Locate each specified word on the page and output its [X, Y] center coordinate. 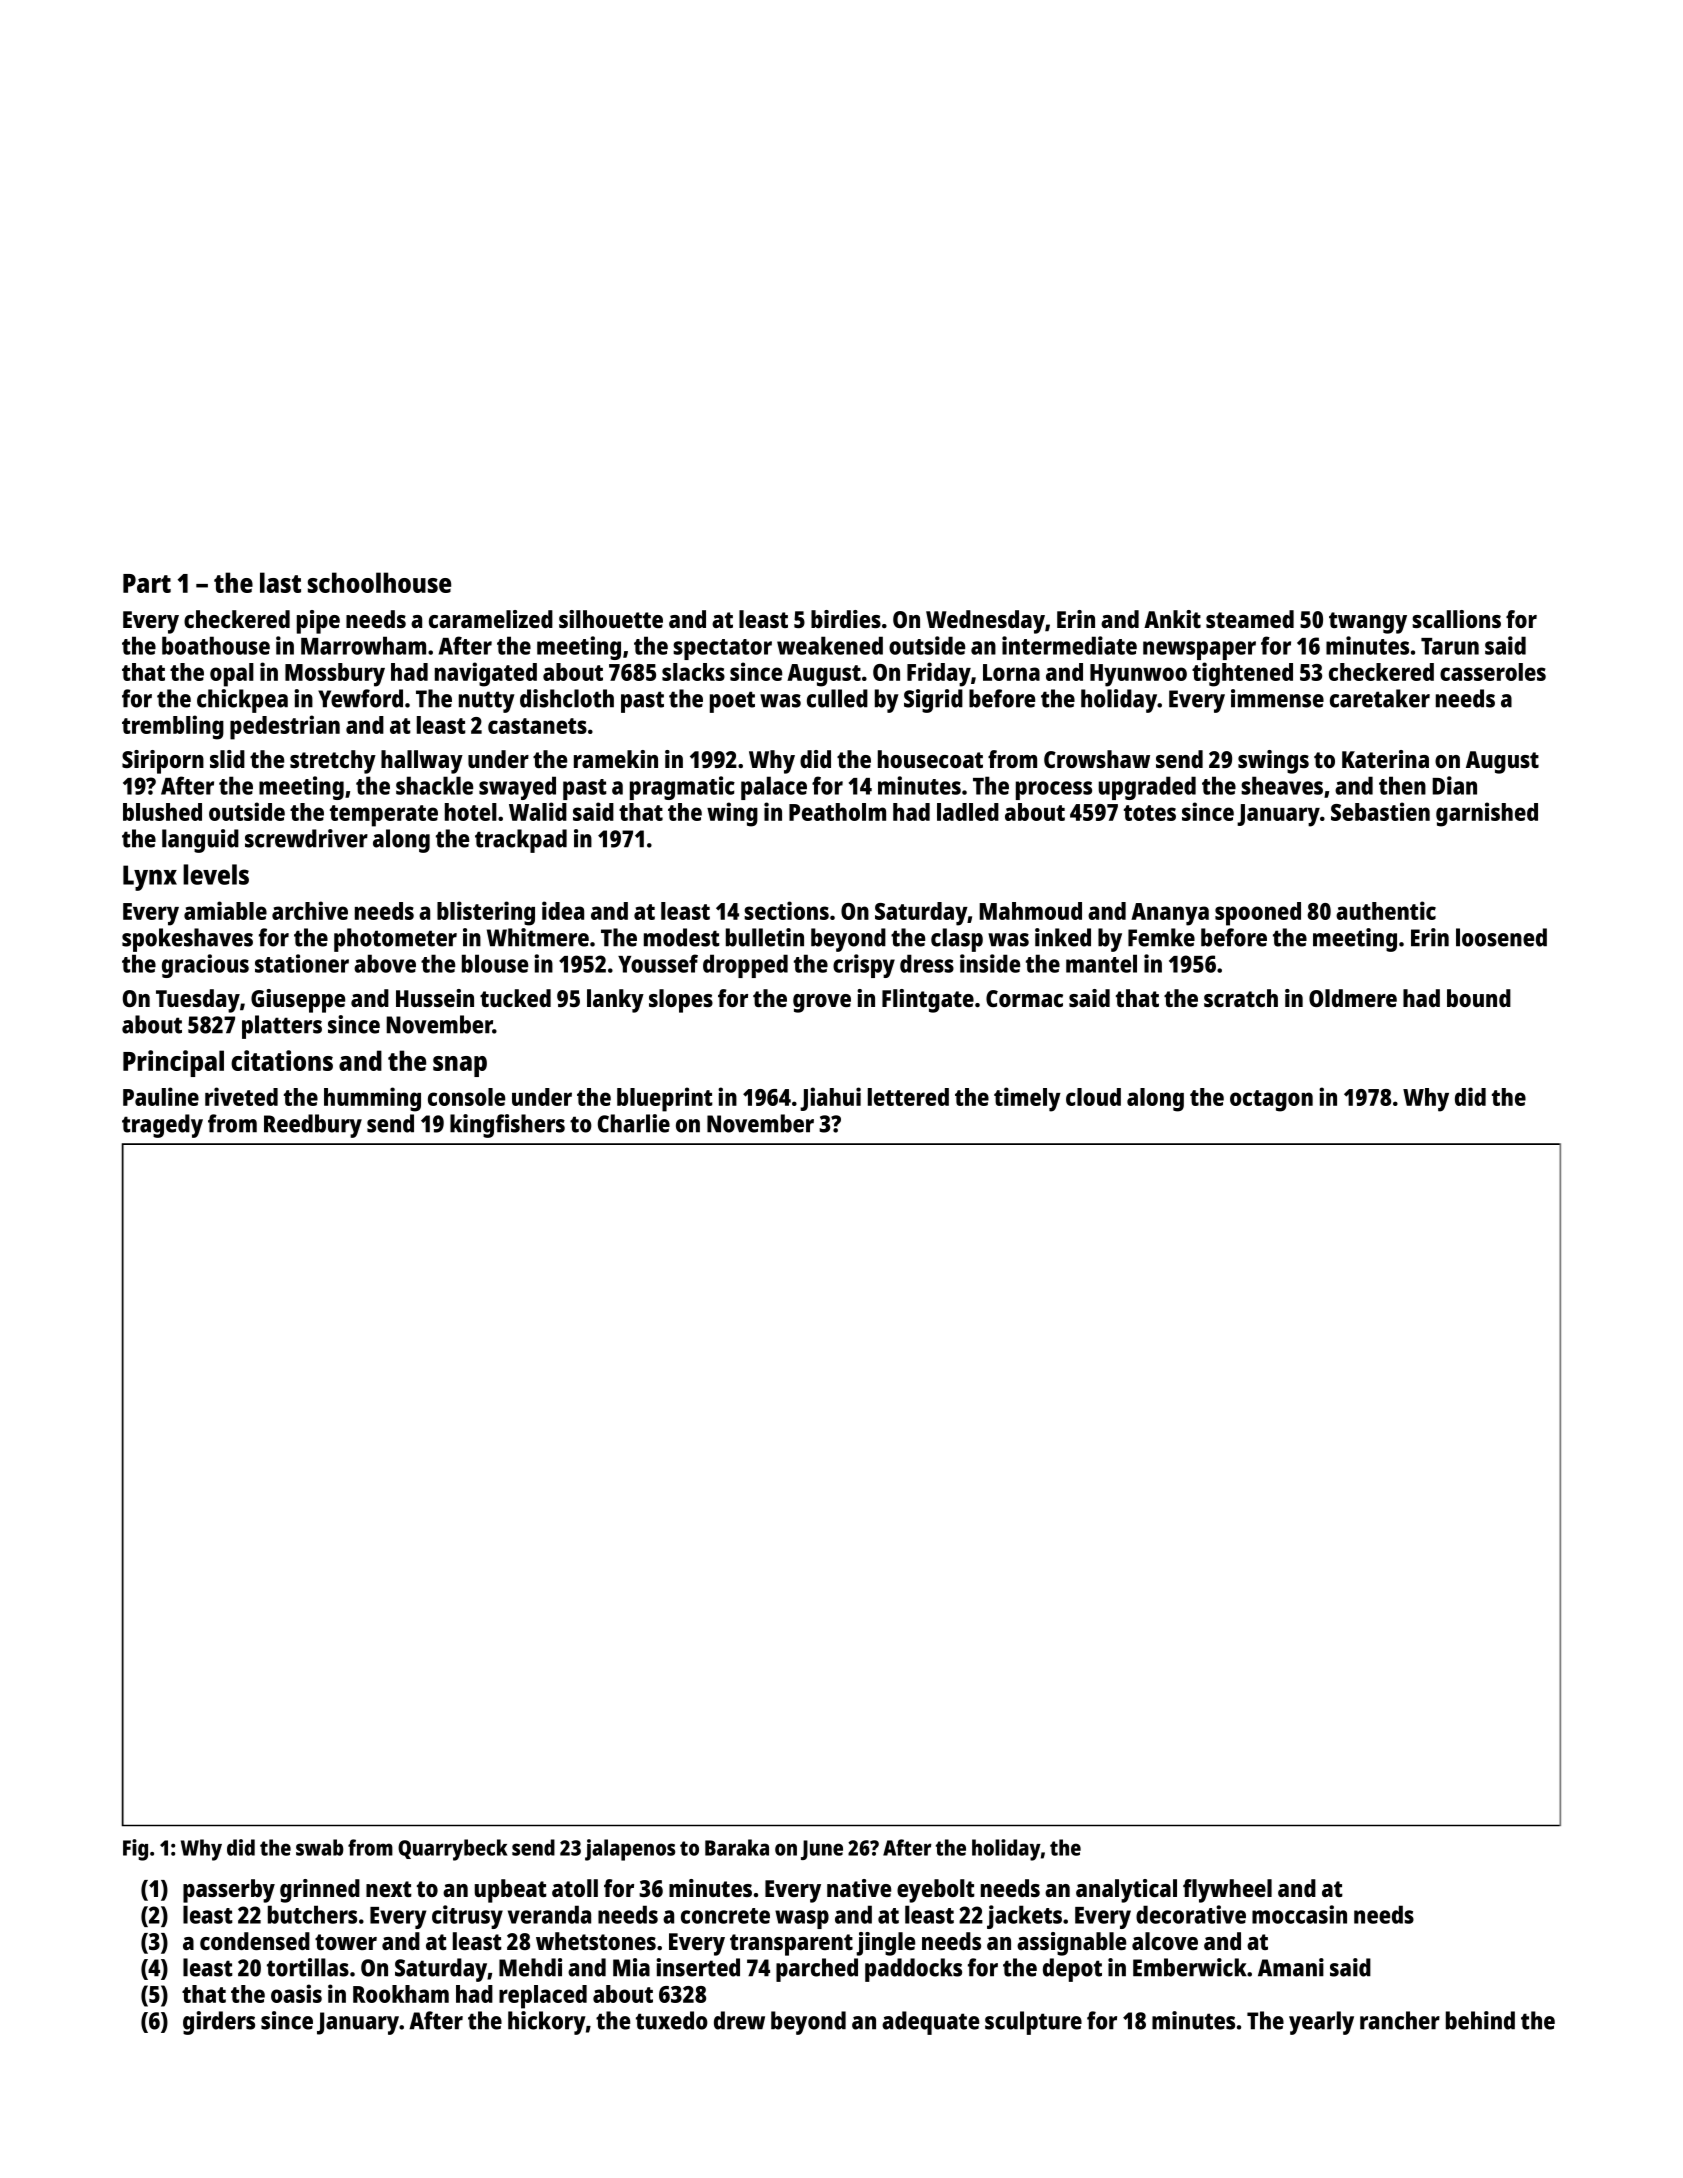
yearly [1321, 2023]
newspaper [1199, 650]
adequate [930, 2023]
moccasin [1299, 1914]
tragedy [162, 1126]
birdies [846, 619]
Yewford [360, 698]
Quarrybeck [453, 1850]
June [822, 1850]
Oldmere [1353, 998]
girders [219, 2023]
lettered [908, 1097]
